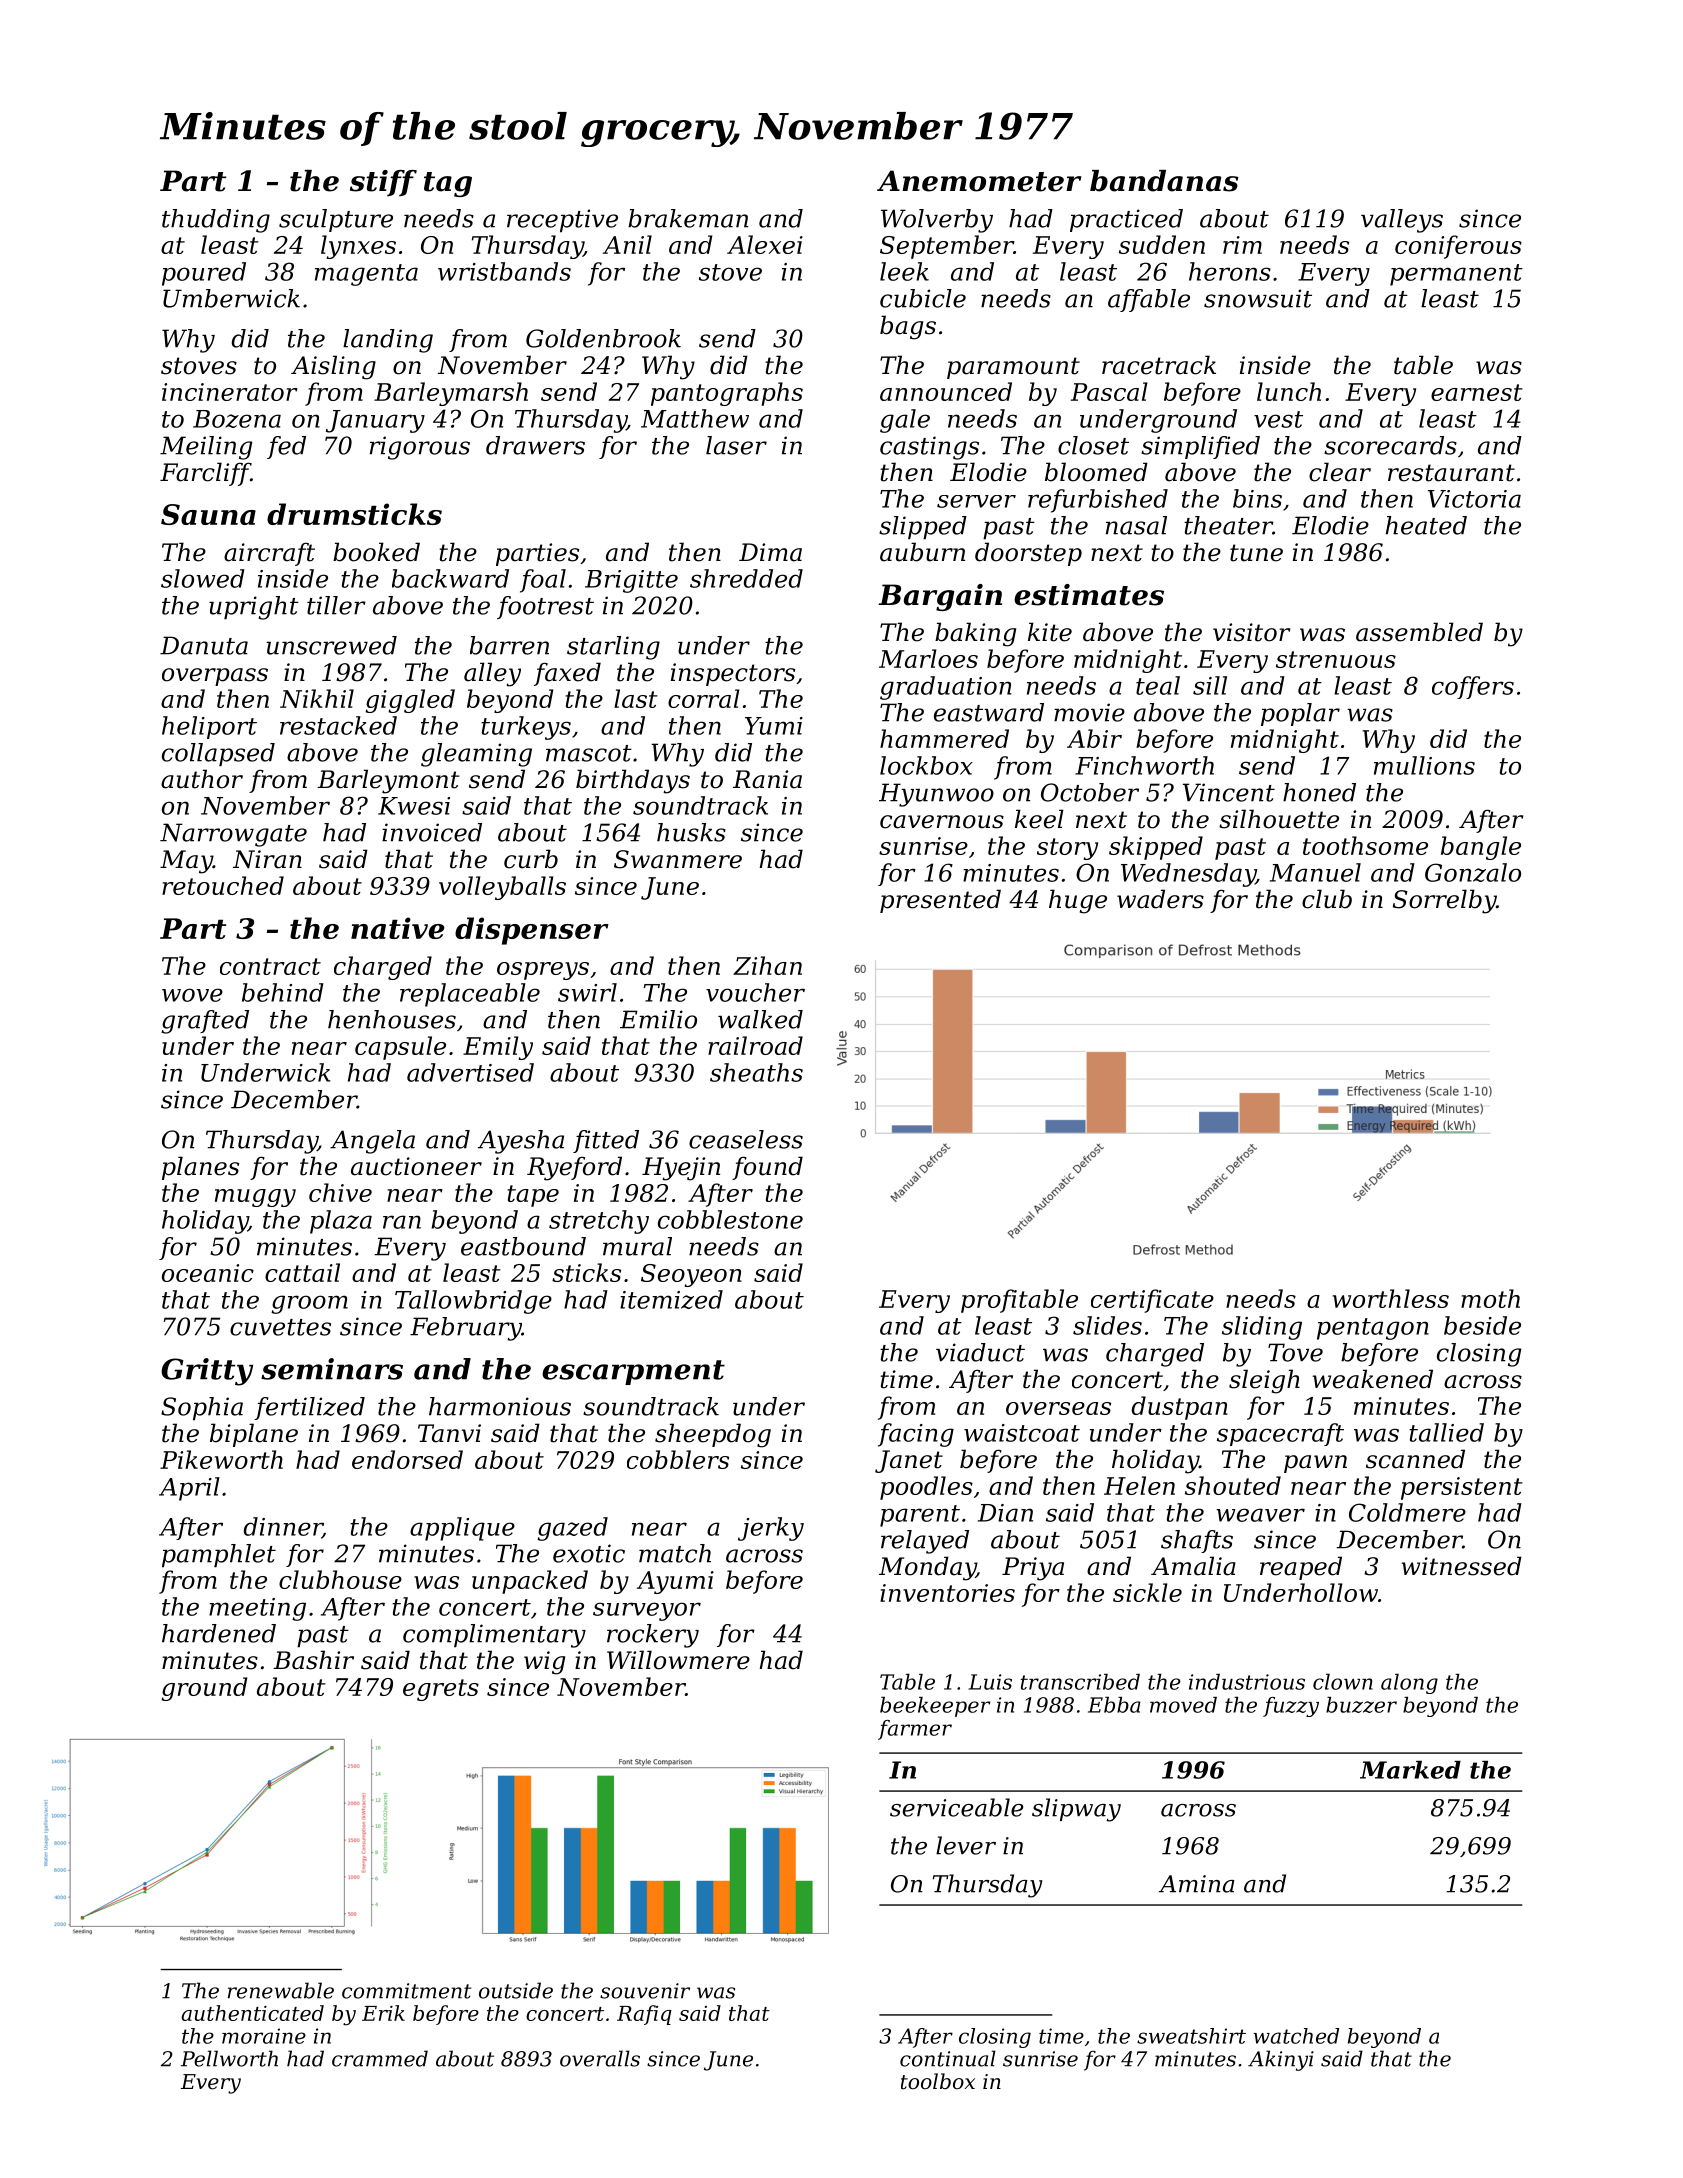 The image size is (1683, 2178). What do you see at coordinates (254, 1435) in the screenshot?
I see `biplane` at bounding box center [254, 1435].
